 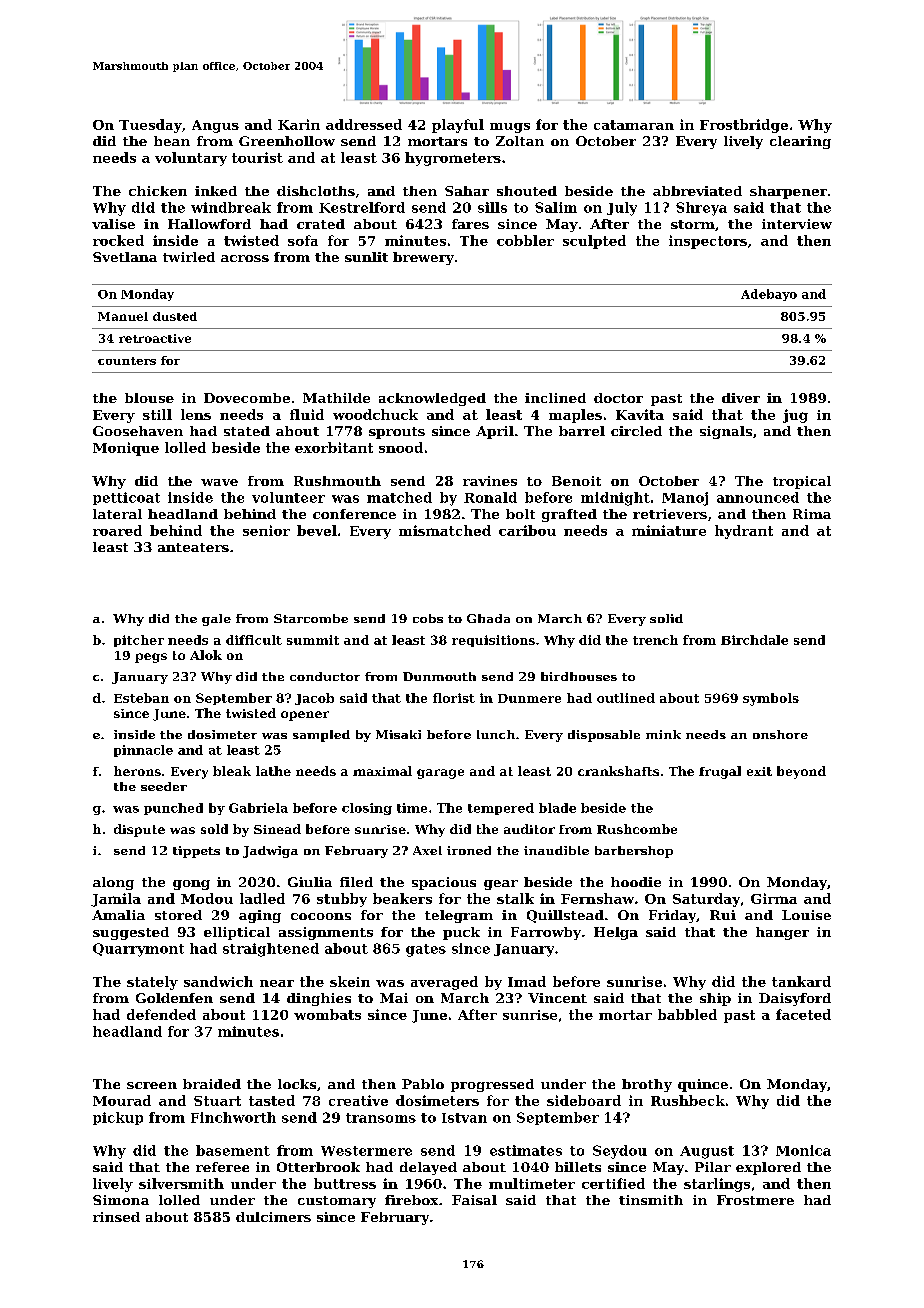 I want to click on addressed, so click(x=364, y=124).
